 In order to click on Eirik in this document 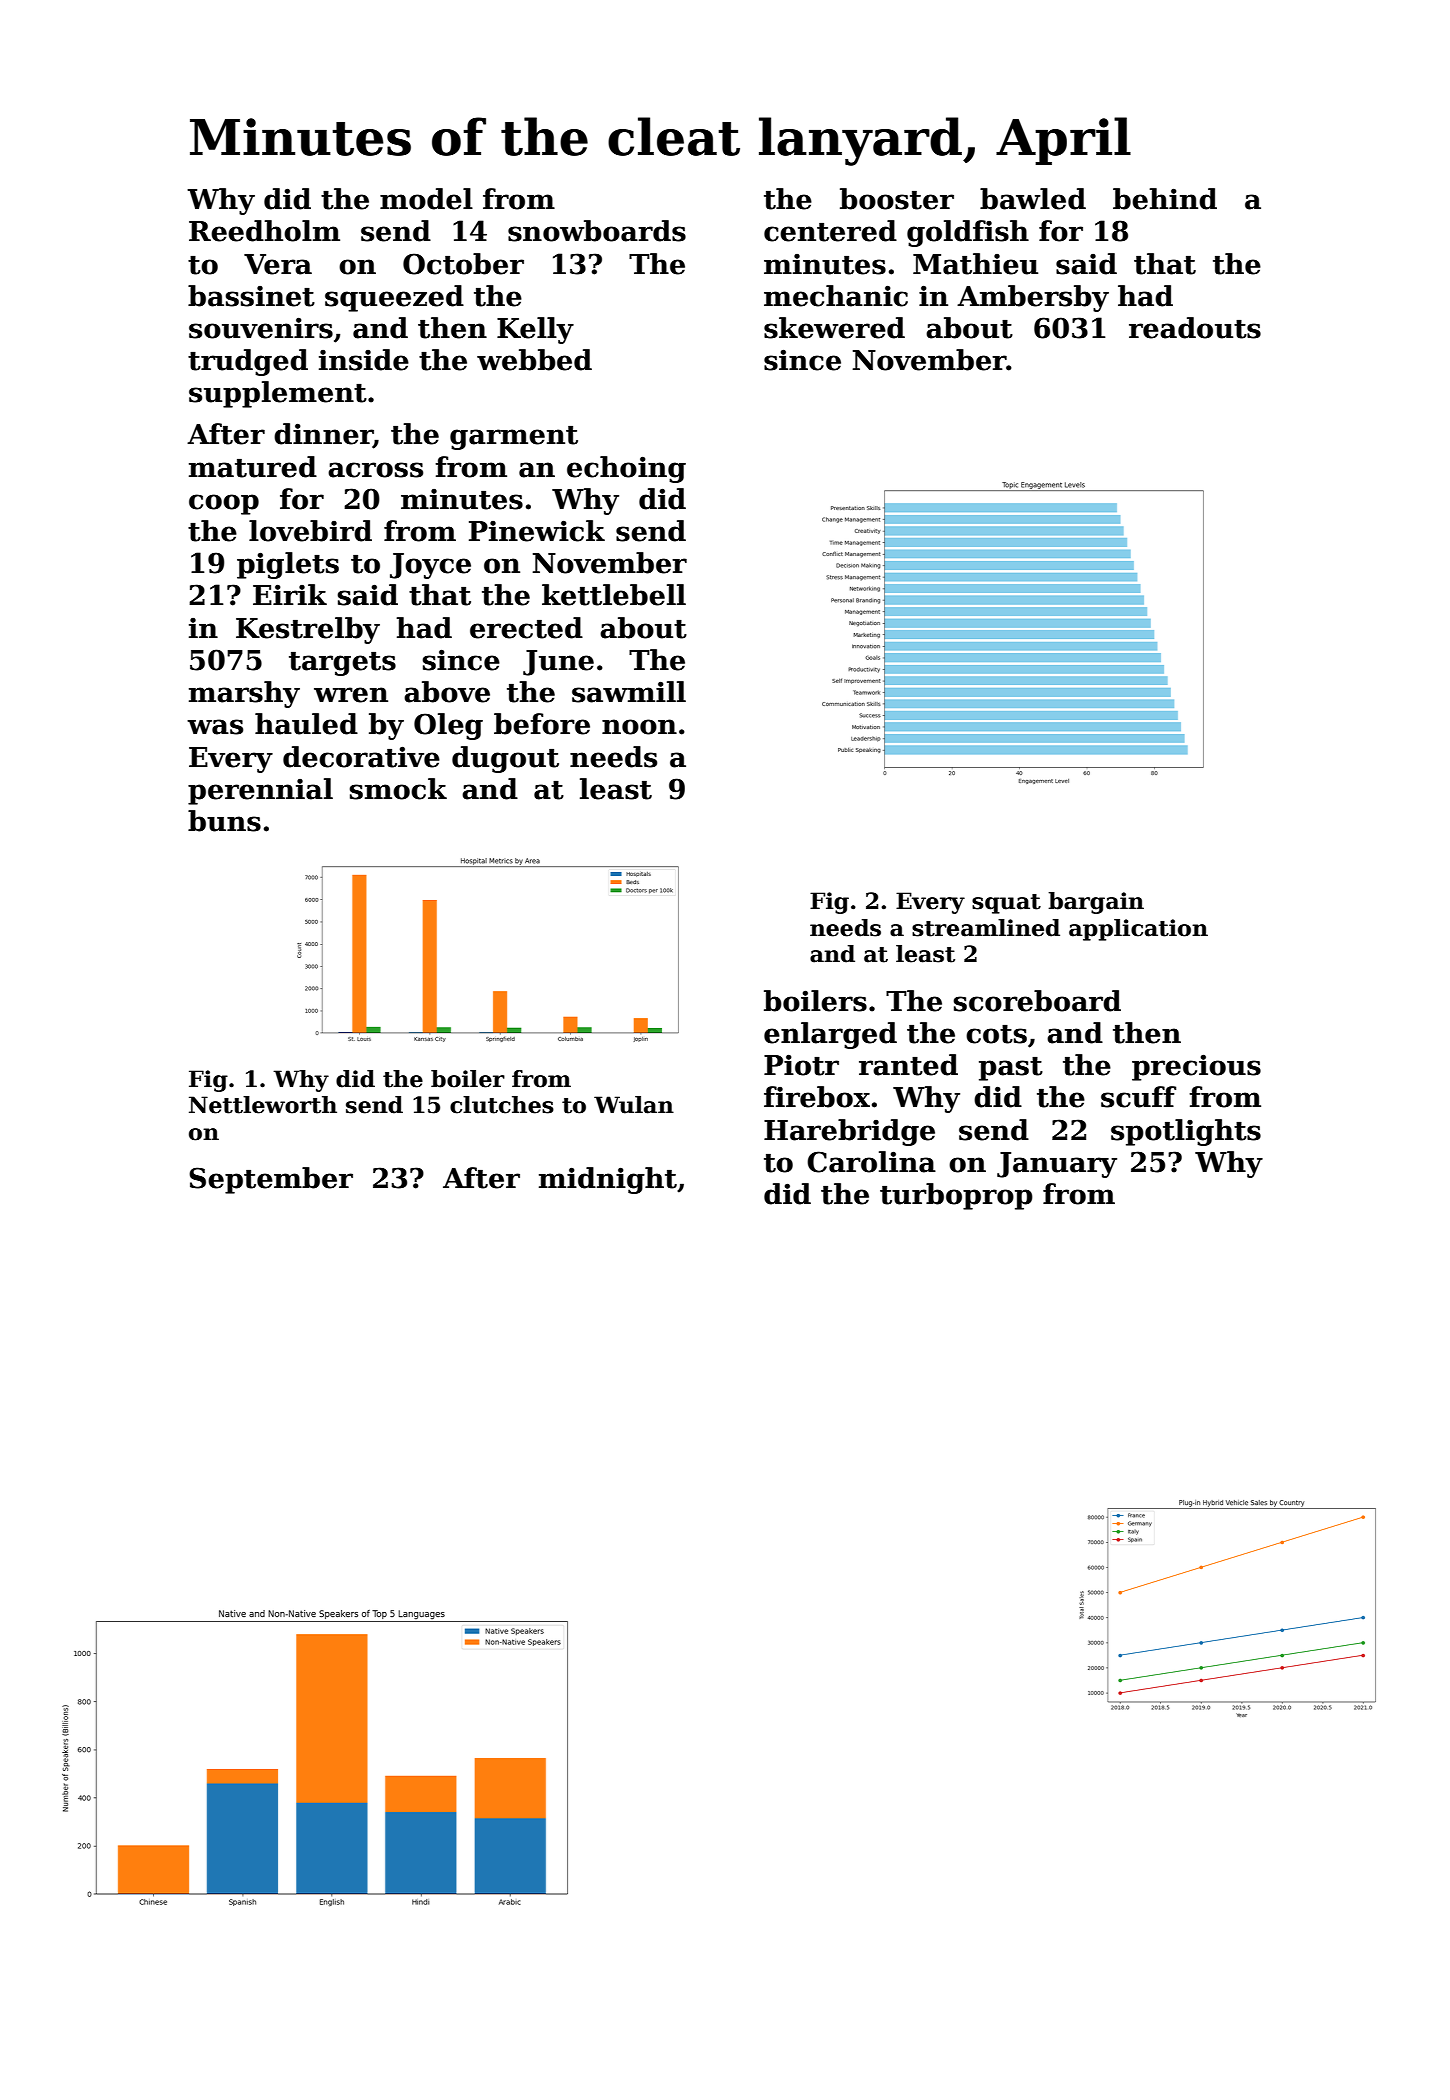, I will do `click(290, 594)`.
